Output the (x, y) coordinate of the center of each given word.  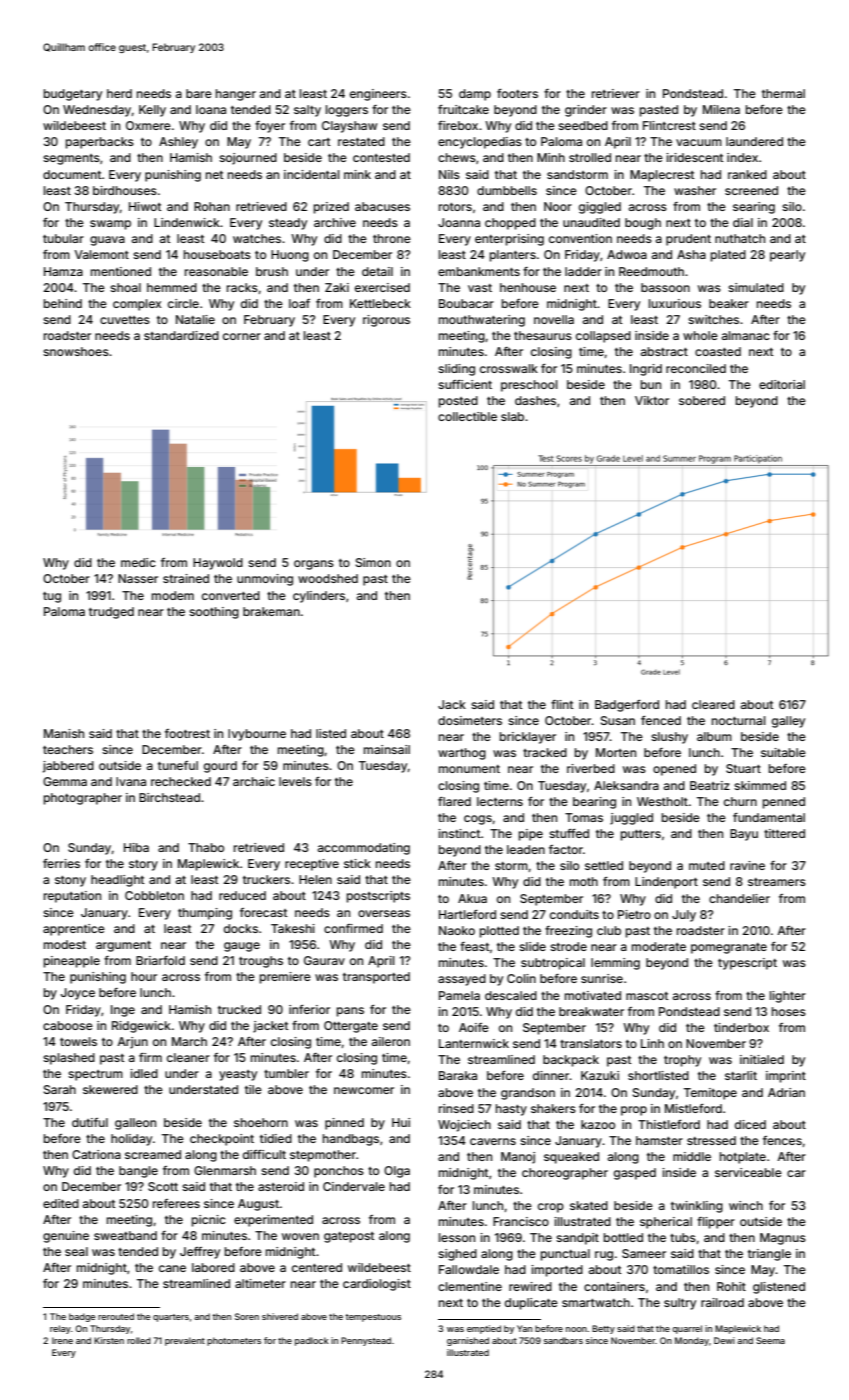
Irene (62, 1340)
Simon (373, 562)
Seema (770, 1340)
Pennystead (366, 1341)
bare (199, 93)
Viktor (652, 400)
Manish (64, 733)
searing (754, 208)
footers (517, 93)
